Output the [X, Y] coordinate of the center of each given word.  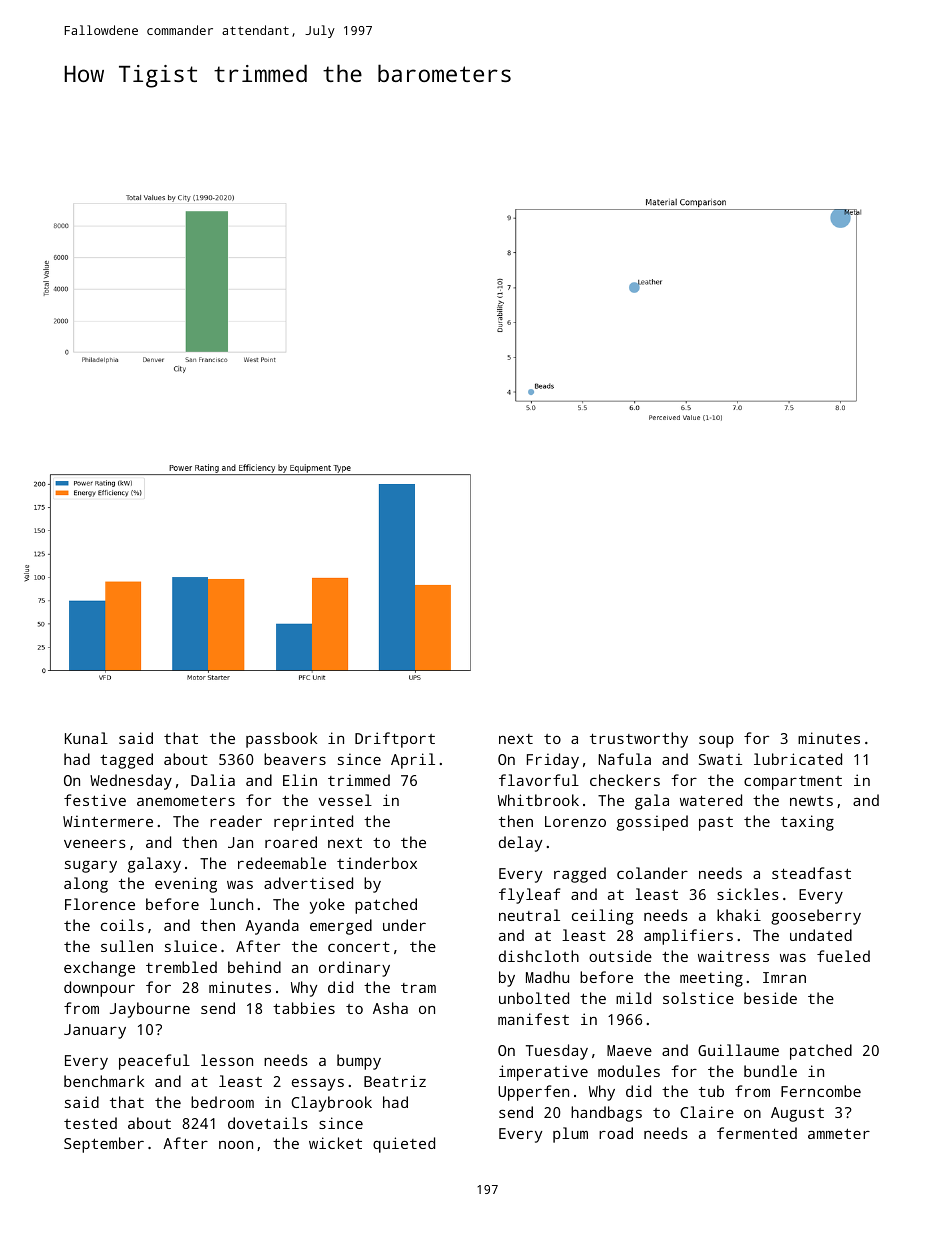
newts [811, 801]
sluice [191, 946]
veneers [95, 843]
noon [236, 1144]
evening [186, 885]
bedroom [222, 1102]
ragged [580, 875]
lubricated [798, 759]
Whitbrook [538, 800]
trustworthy [639, 740]
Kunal [86, 738]
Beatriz [395, 1081]
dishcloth [539, 956]
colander [652, 873]
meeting [711, 979]
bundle [770, 1071]
